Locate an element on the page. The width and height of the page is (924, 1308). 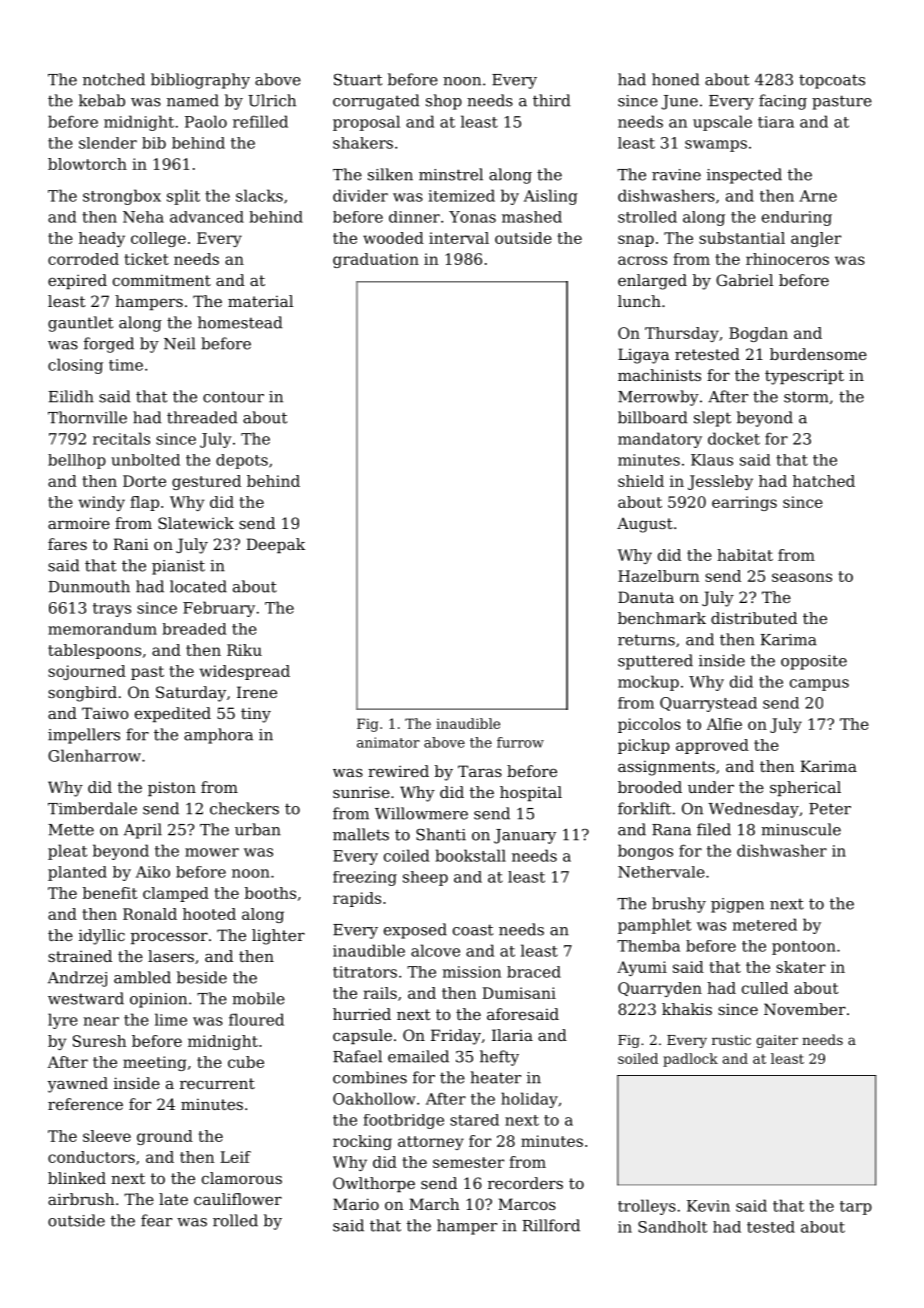
billboard is located at coordinates (653, 417).
